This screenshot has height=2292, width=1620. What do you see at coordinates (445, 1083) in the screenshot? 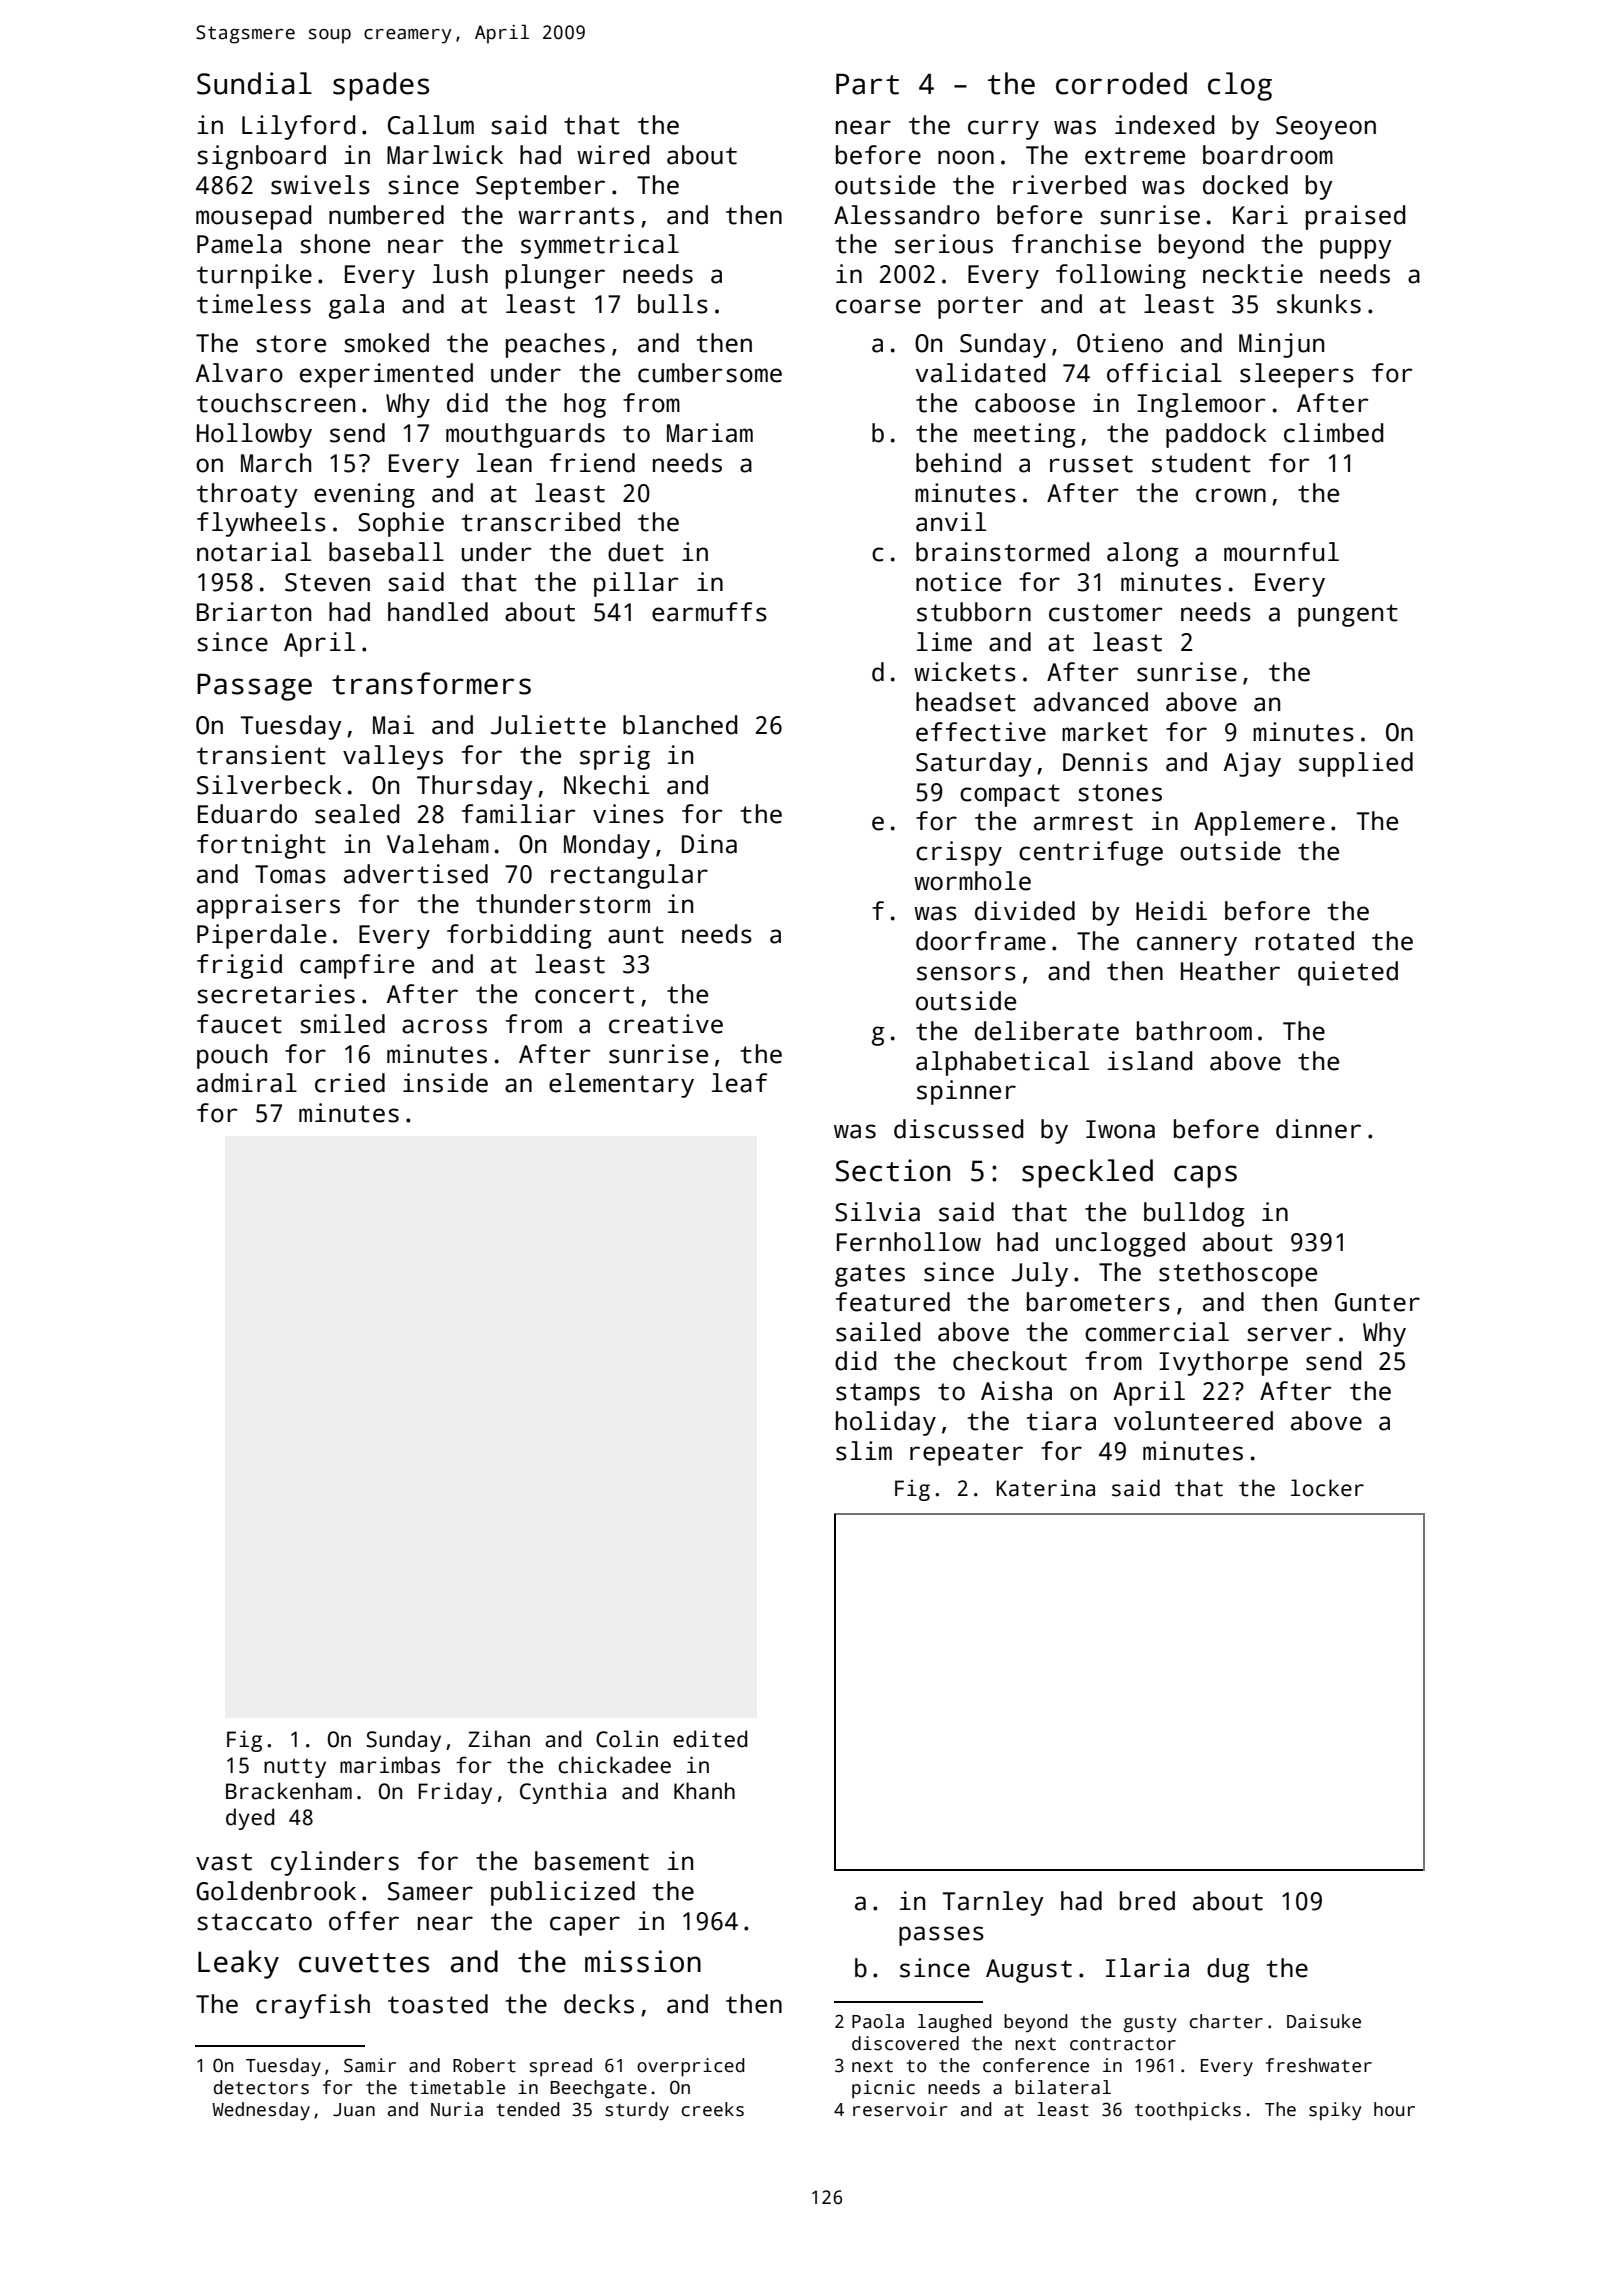
I see `inside` at bounding box center [445, 1083].
